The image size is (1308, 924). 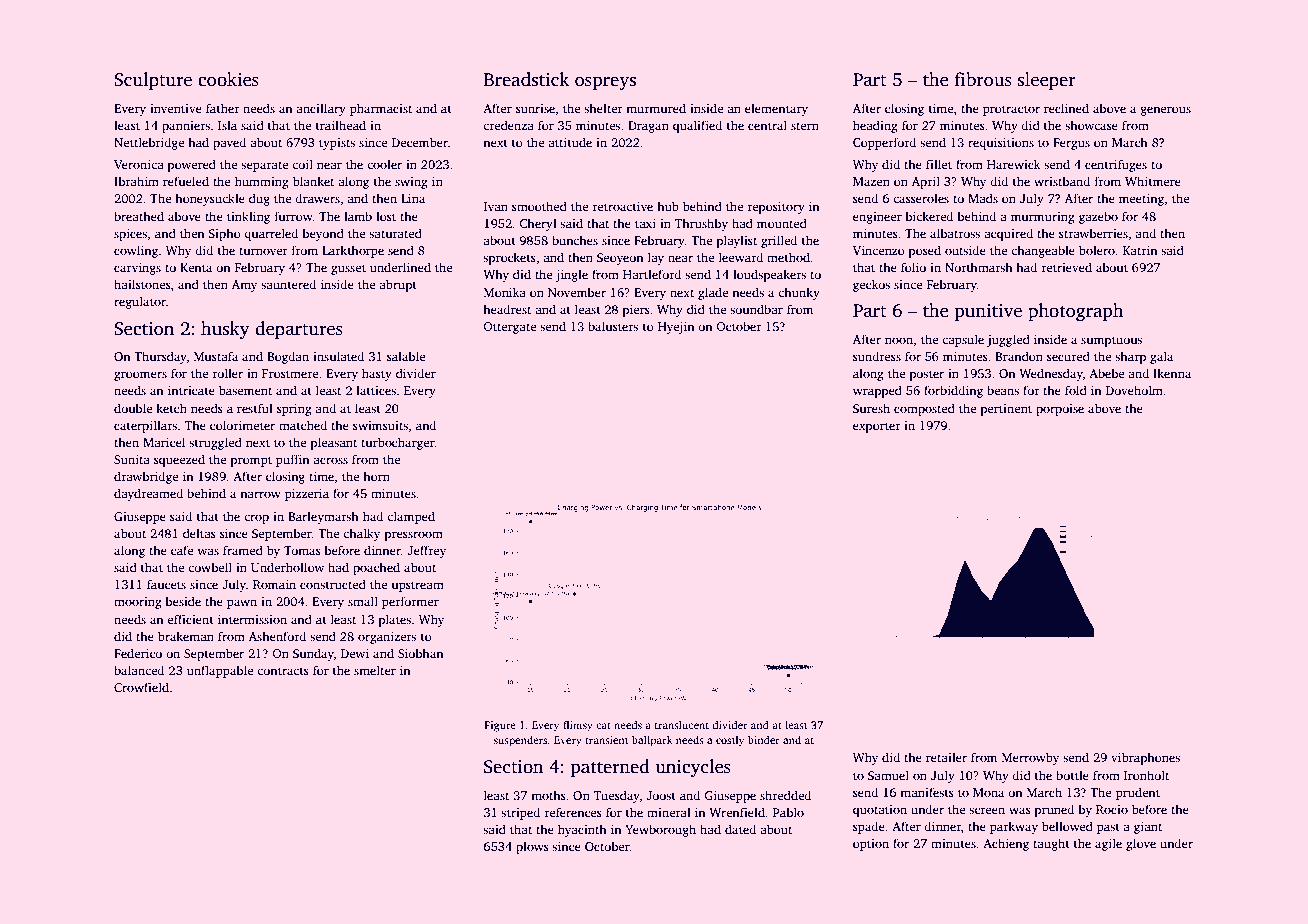 What do you see at coordinates (381, 109) in the document?
I see `pharmacist` at bounding box center [381, 109].
